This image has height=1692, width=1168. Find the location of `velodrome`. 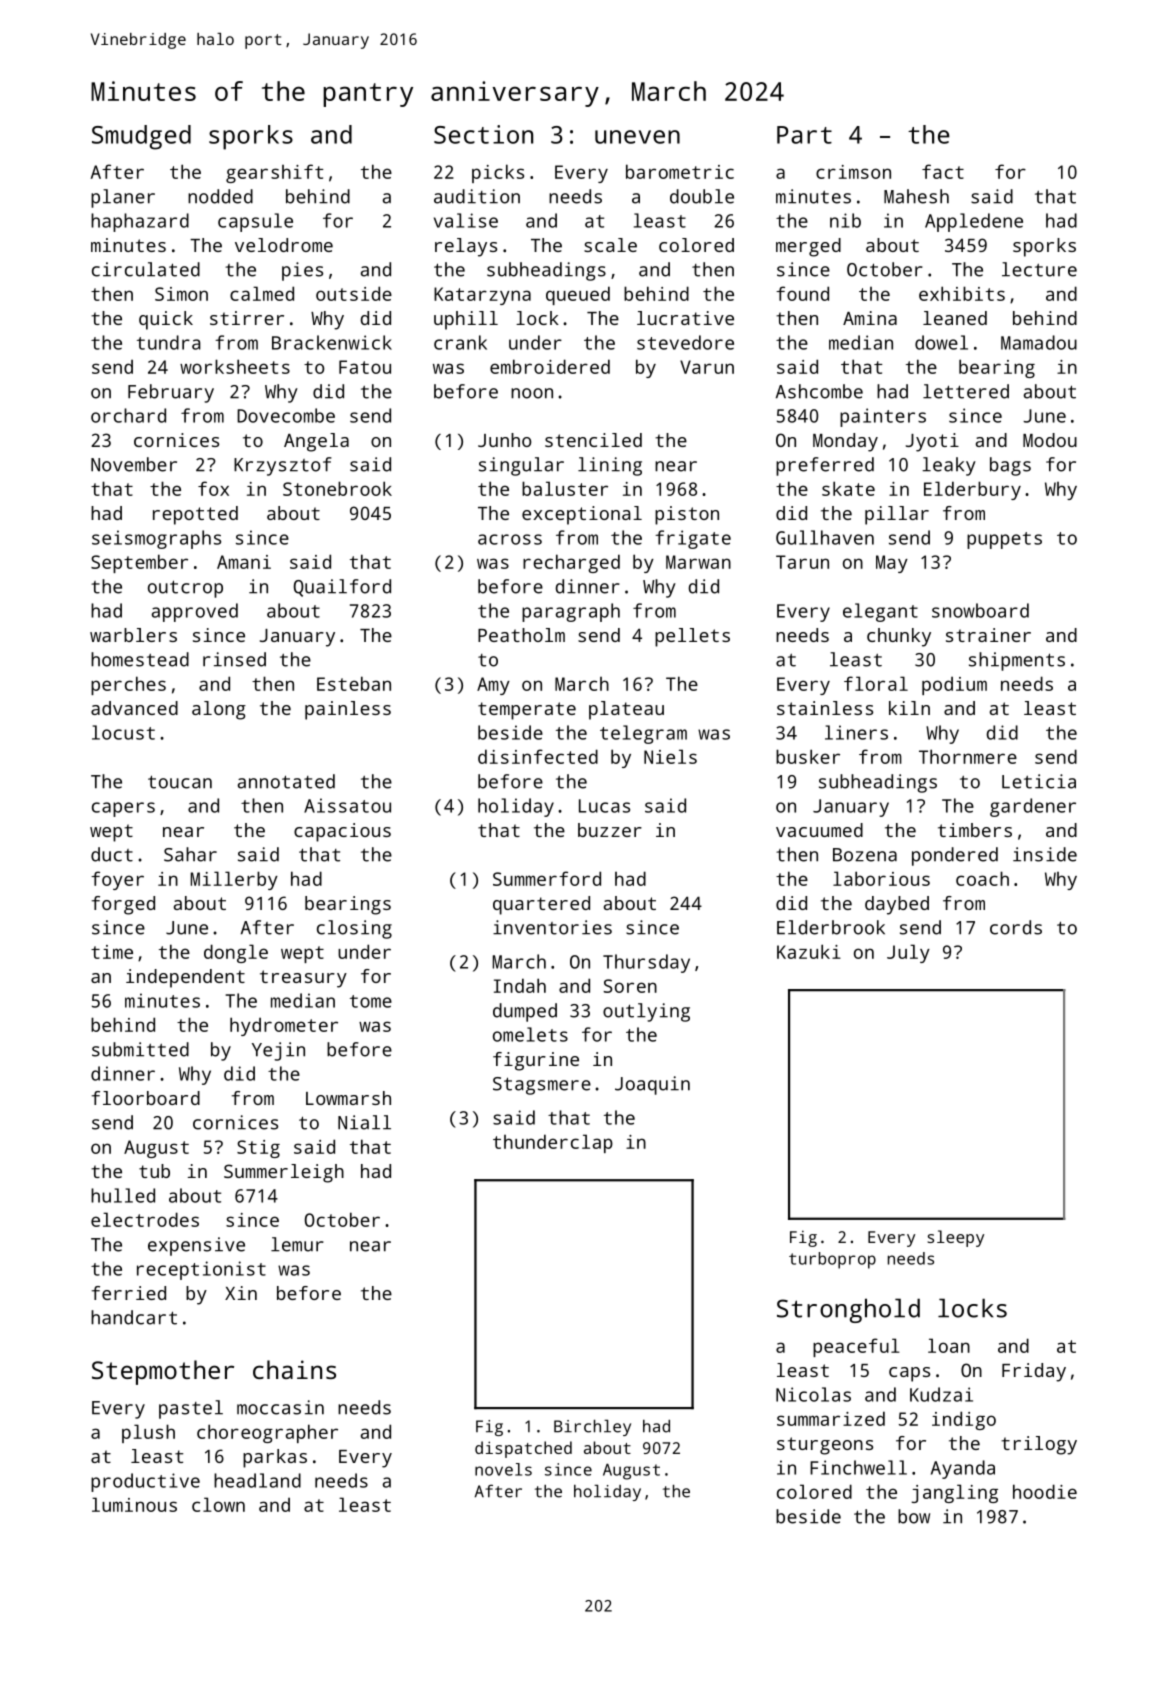

velodrome is located at coordinates (284, 245).
